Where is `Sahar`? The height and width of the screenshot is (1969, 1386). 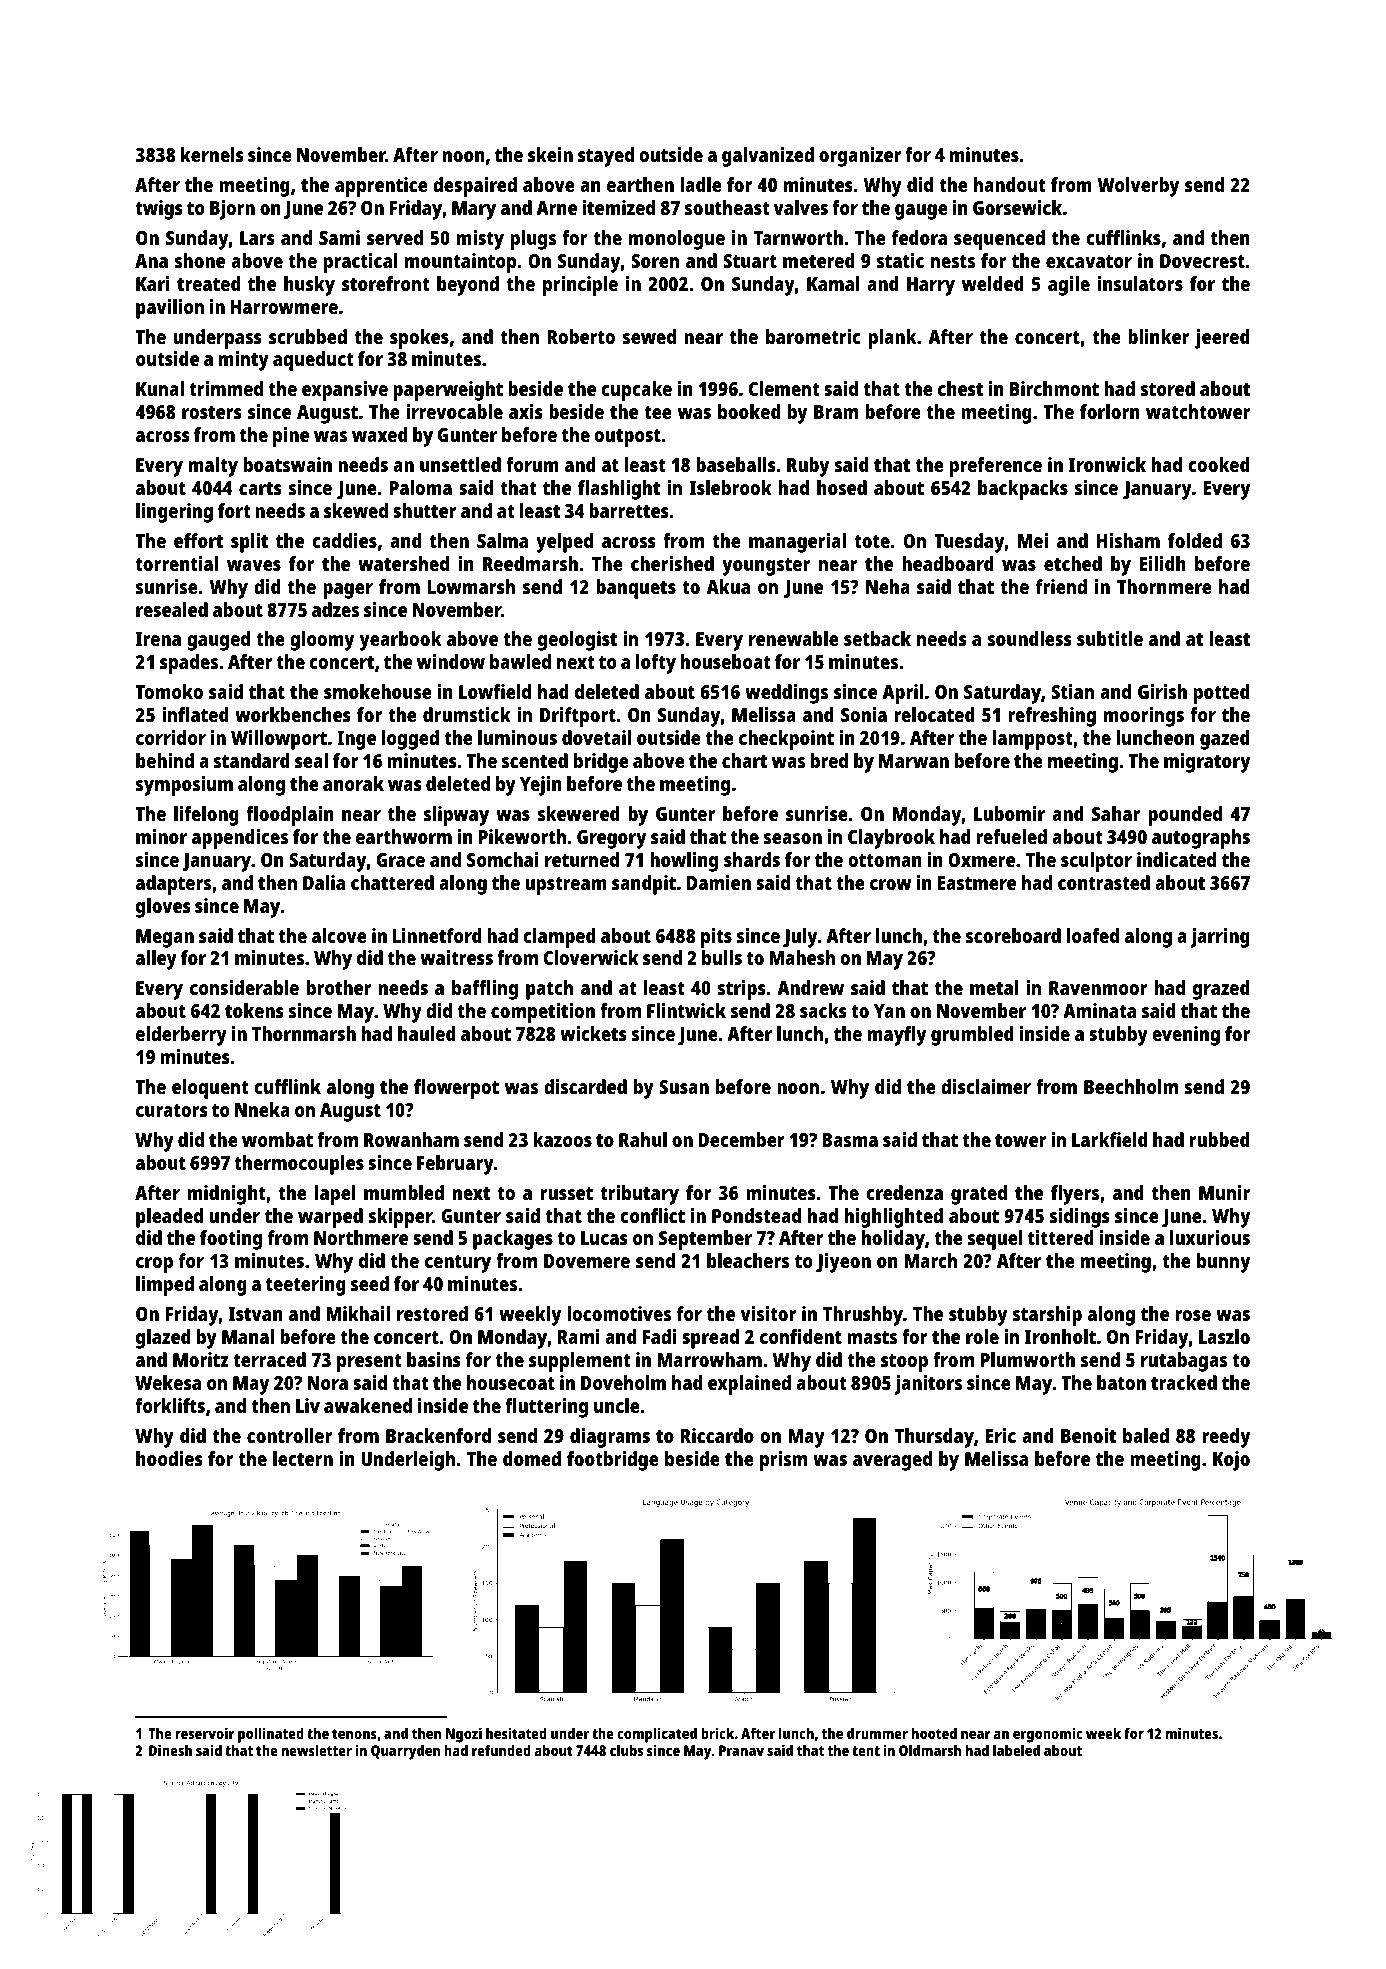
Sahar is located at coordinates (1116, 813).
